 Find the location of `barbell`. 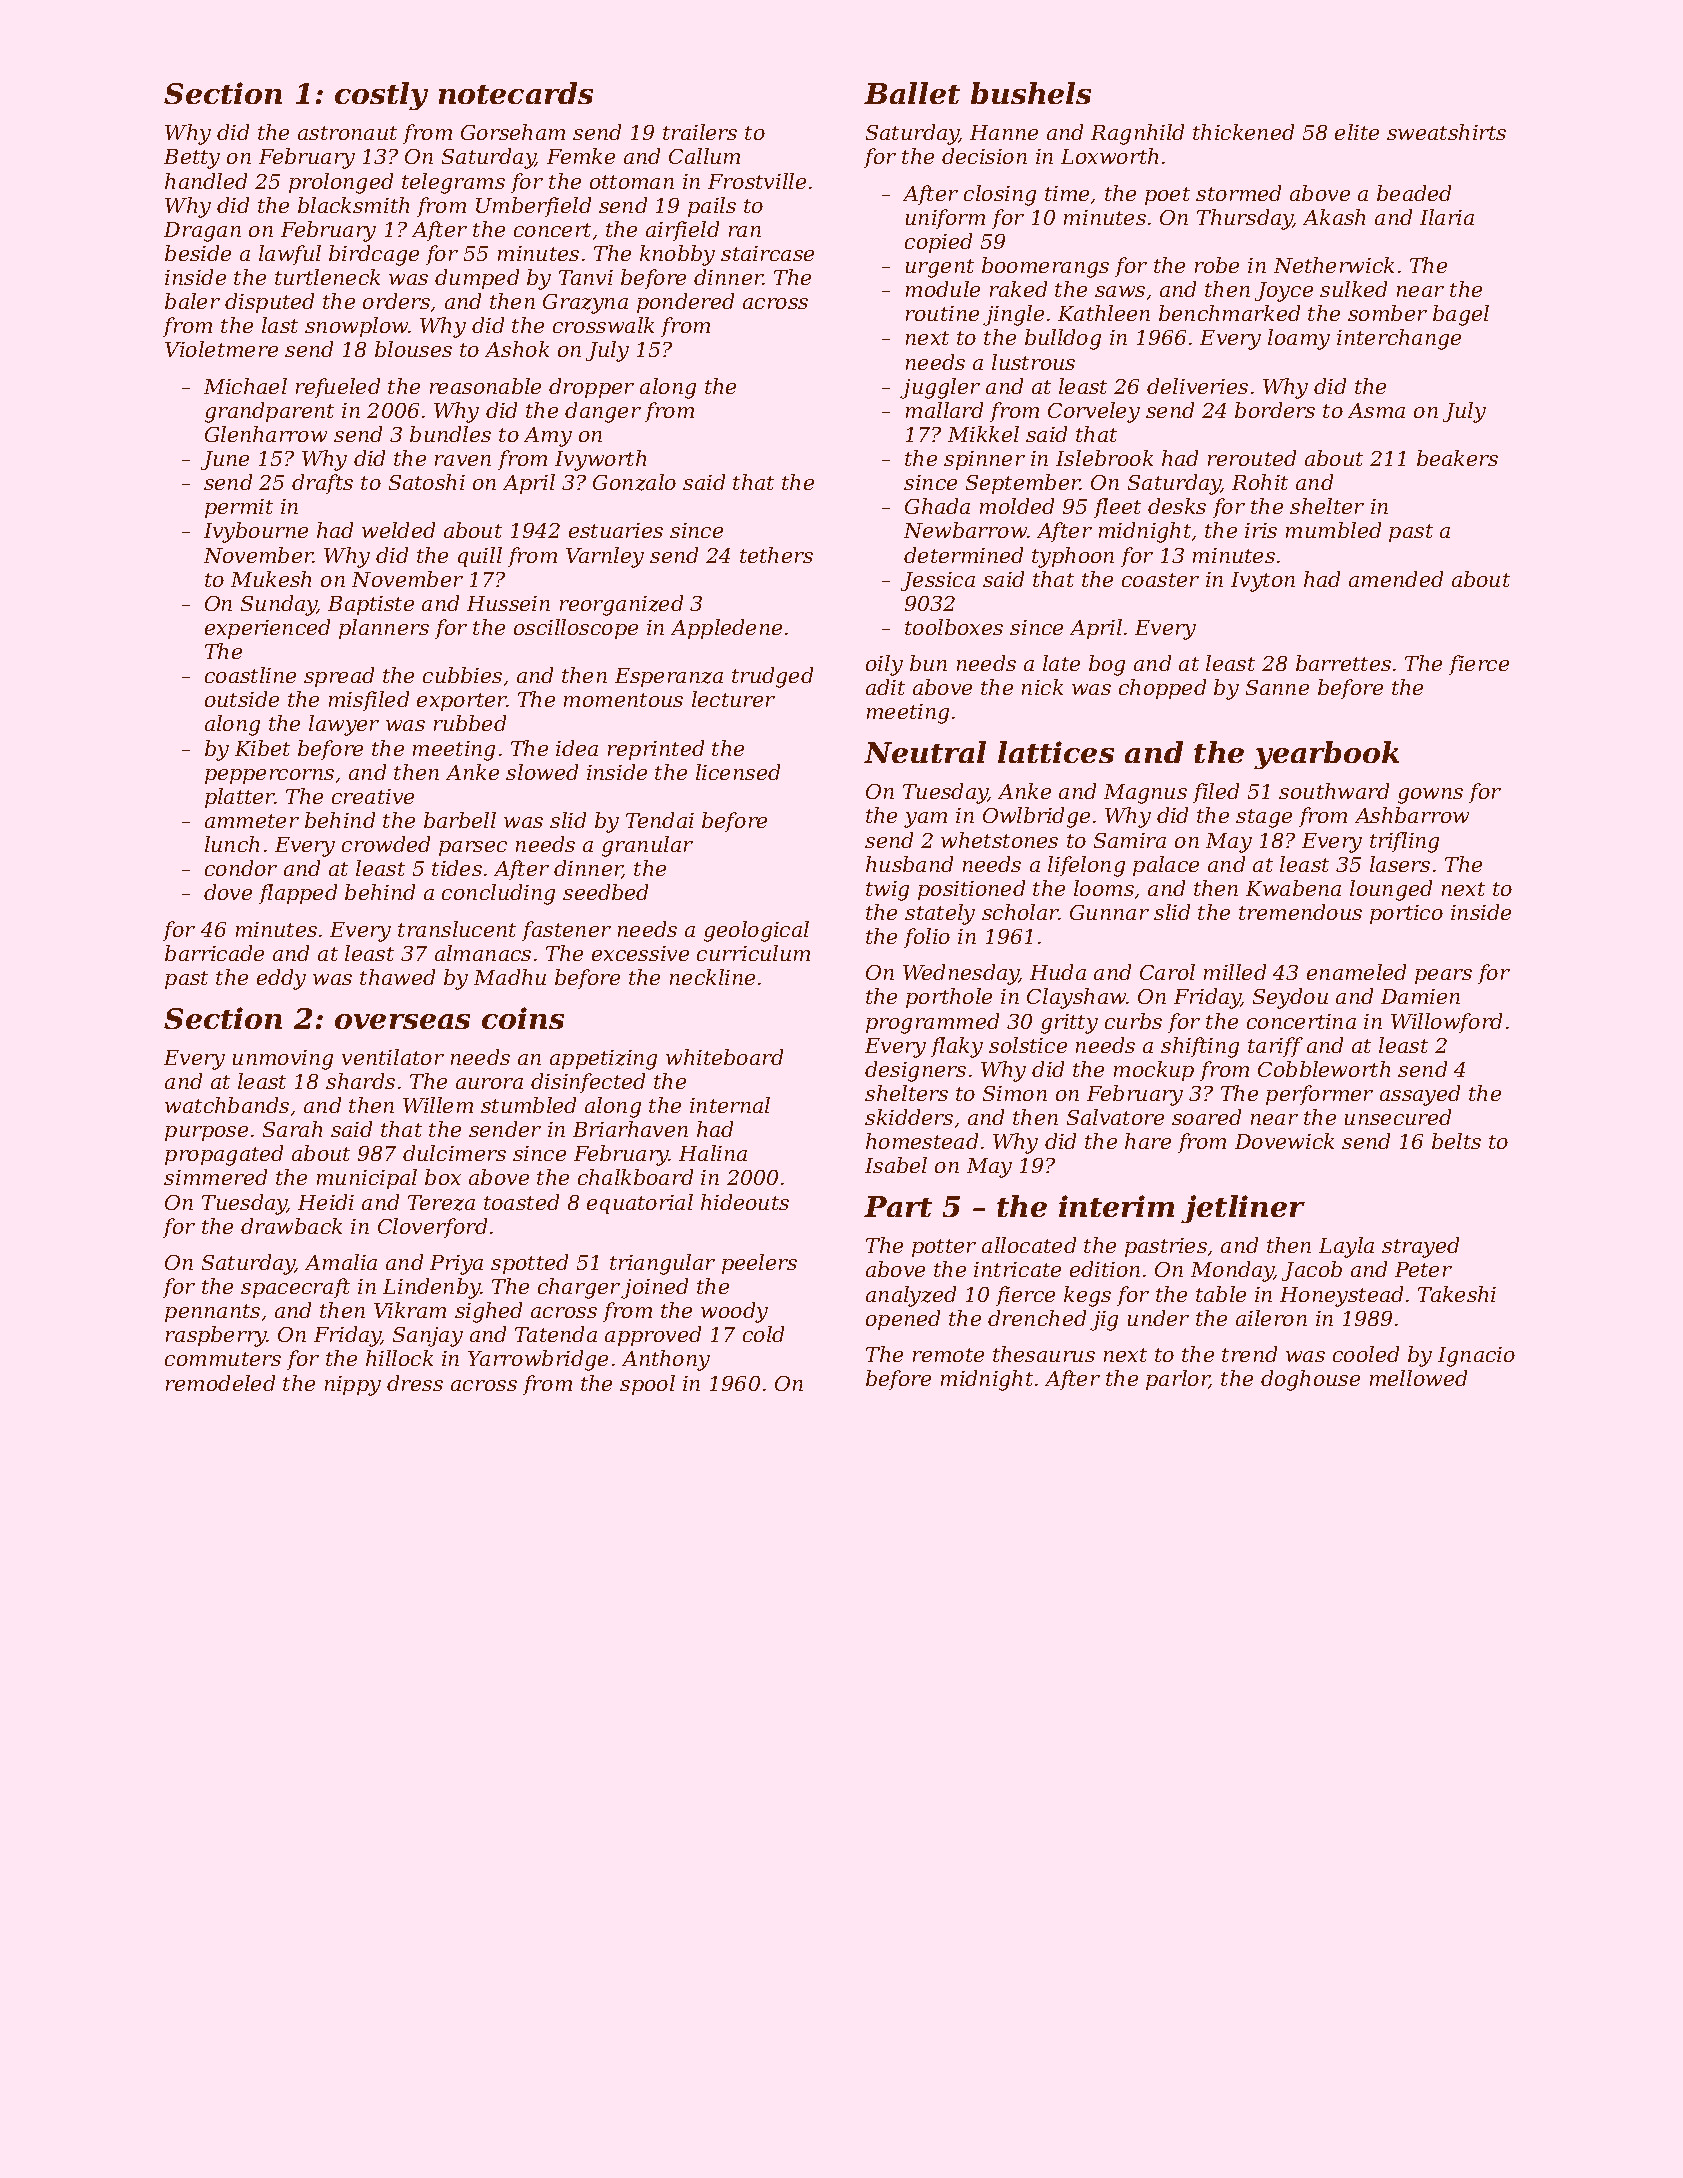

barbell is located at coordinates (460, 820).
